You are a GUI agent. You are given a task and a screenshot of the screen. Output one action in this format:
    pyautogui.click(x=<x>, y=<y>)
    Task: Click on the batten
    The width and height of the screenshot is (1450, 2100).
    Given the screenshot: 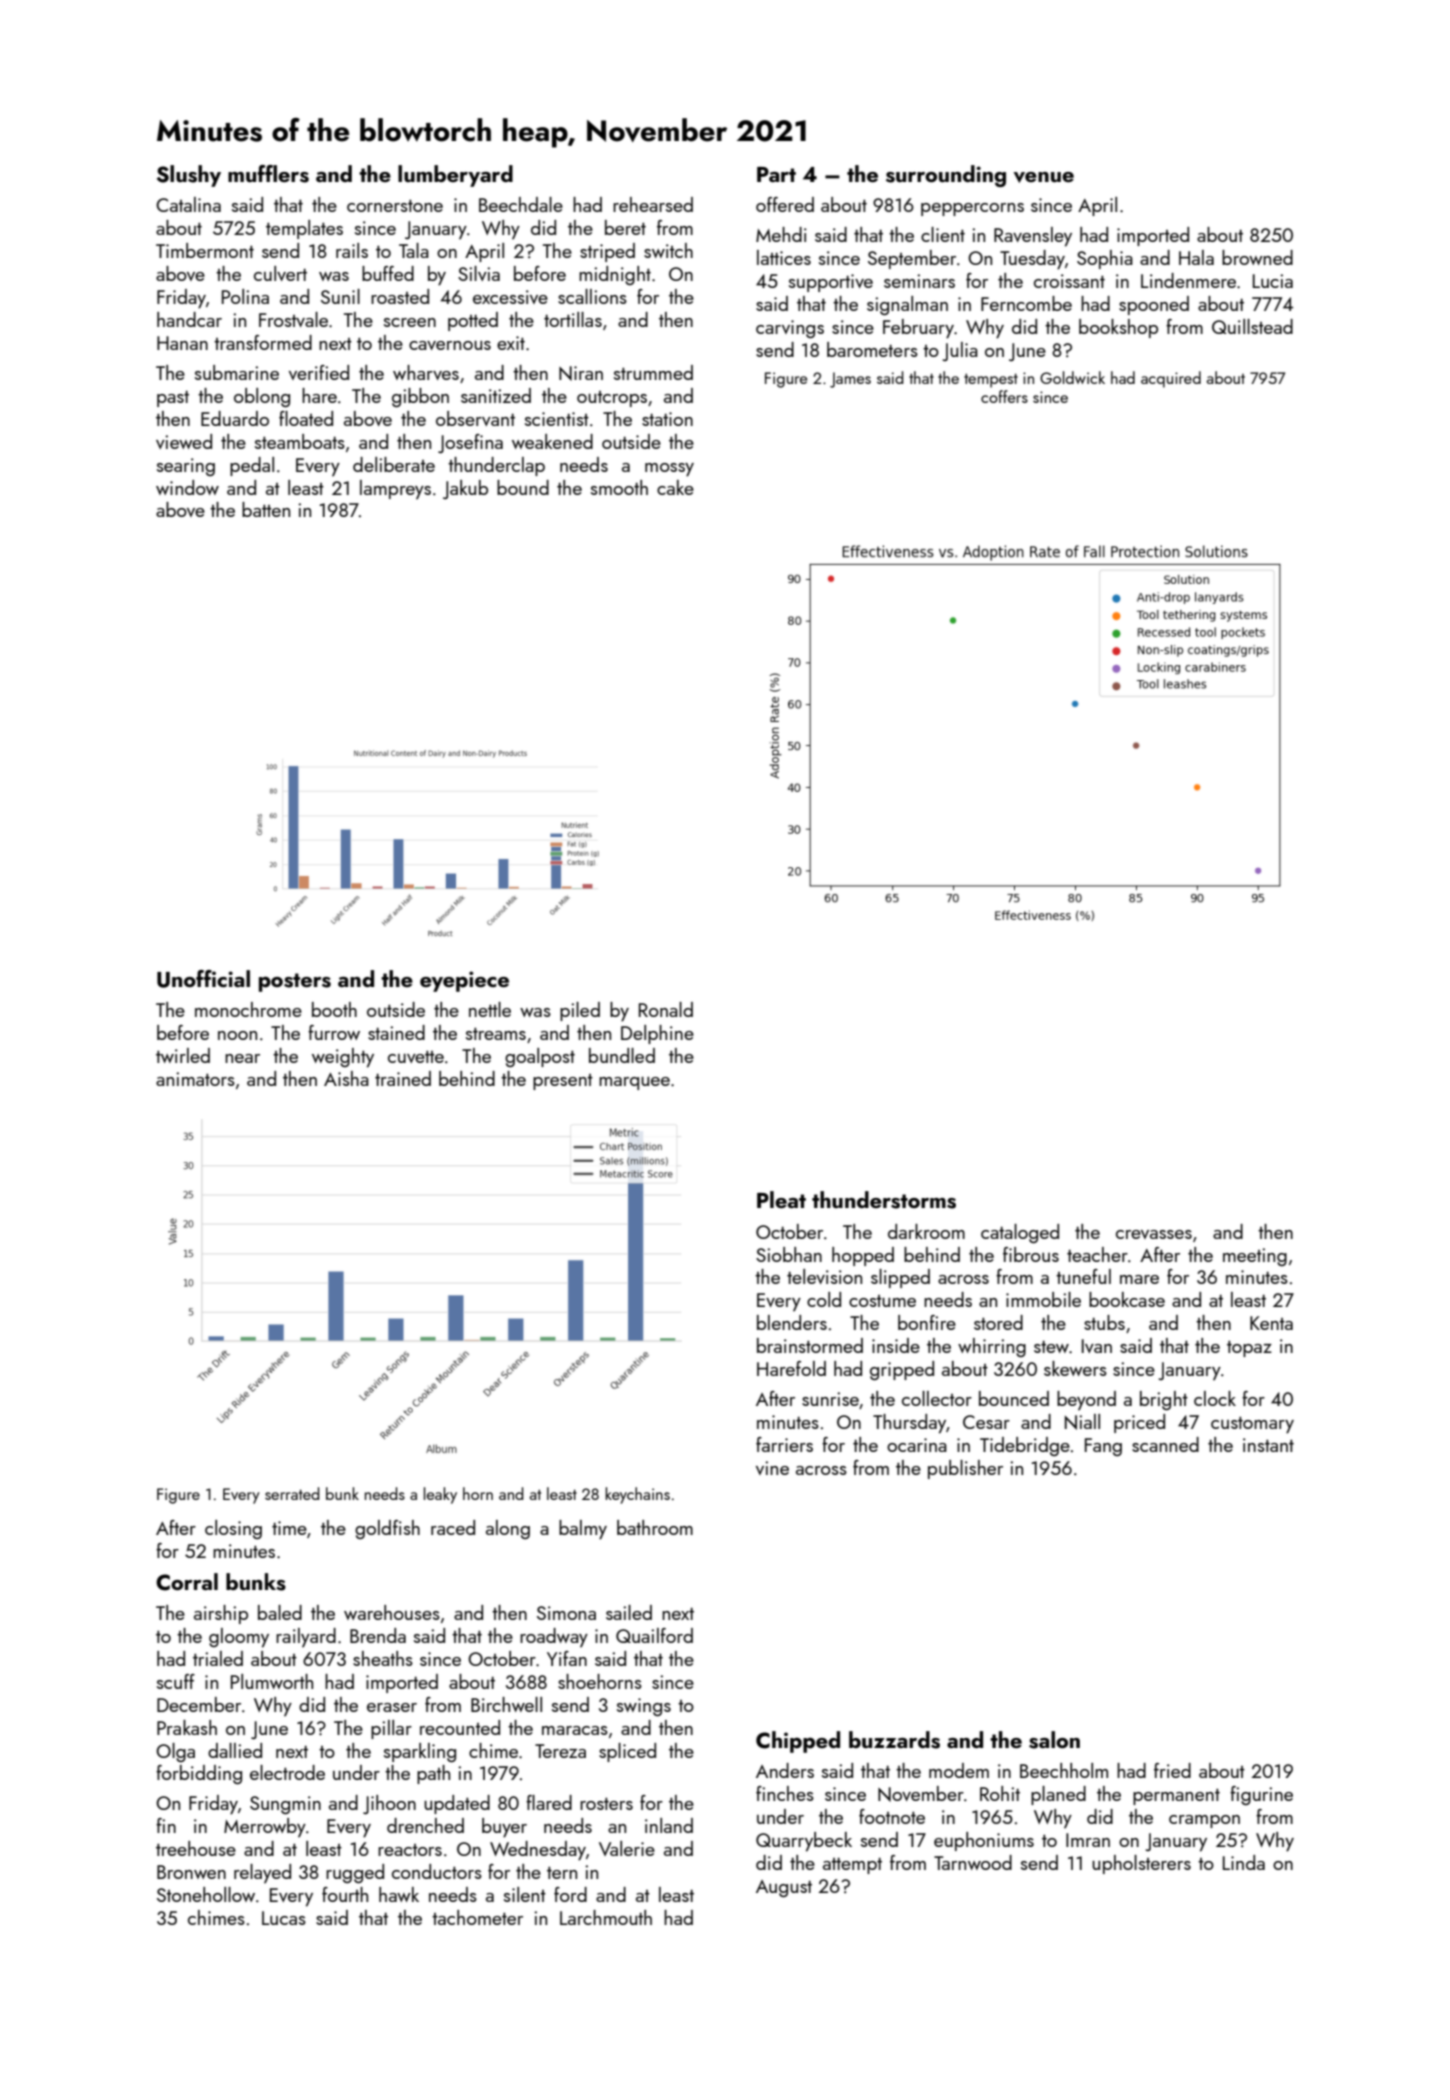 What is the action you would take?
    pyautogui.click(x=266, y=509)
